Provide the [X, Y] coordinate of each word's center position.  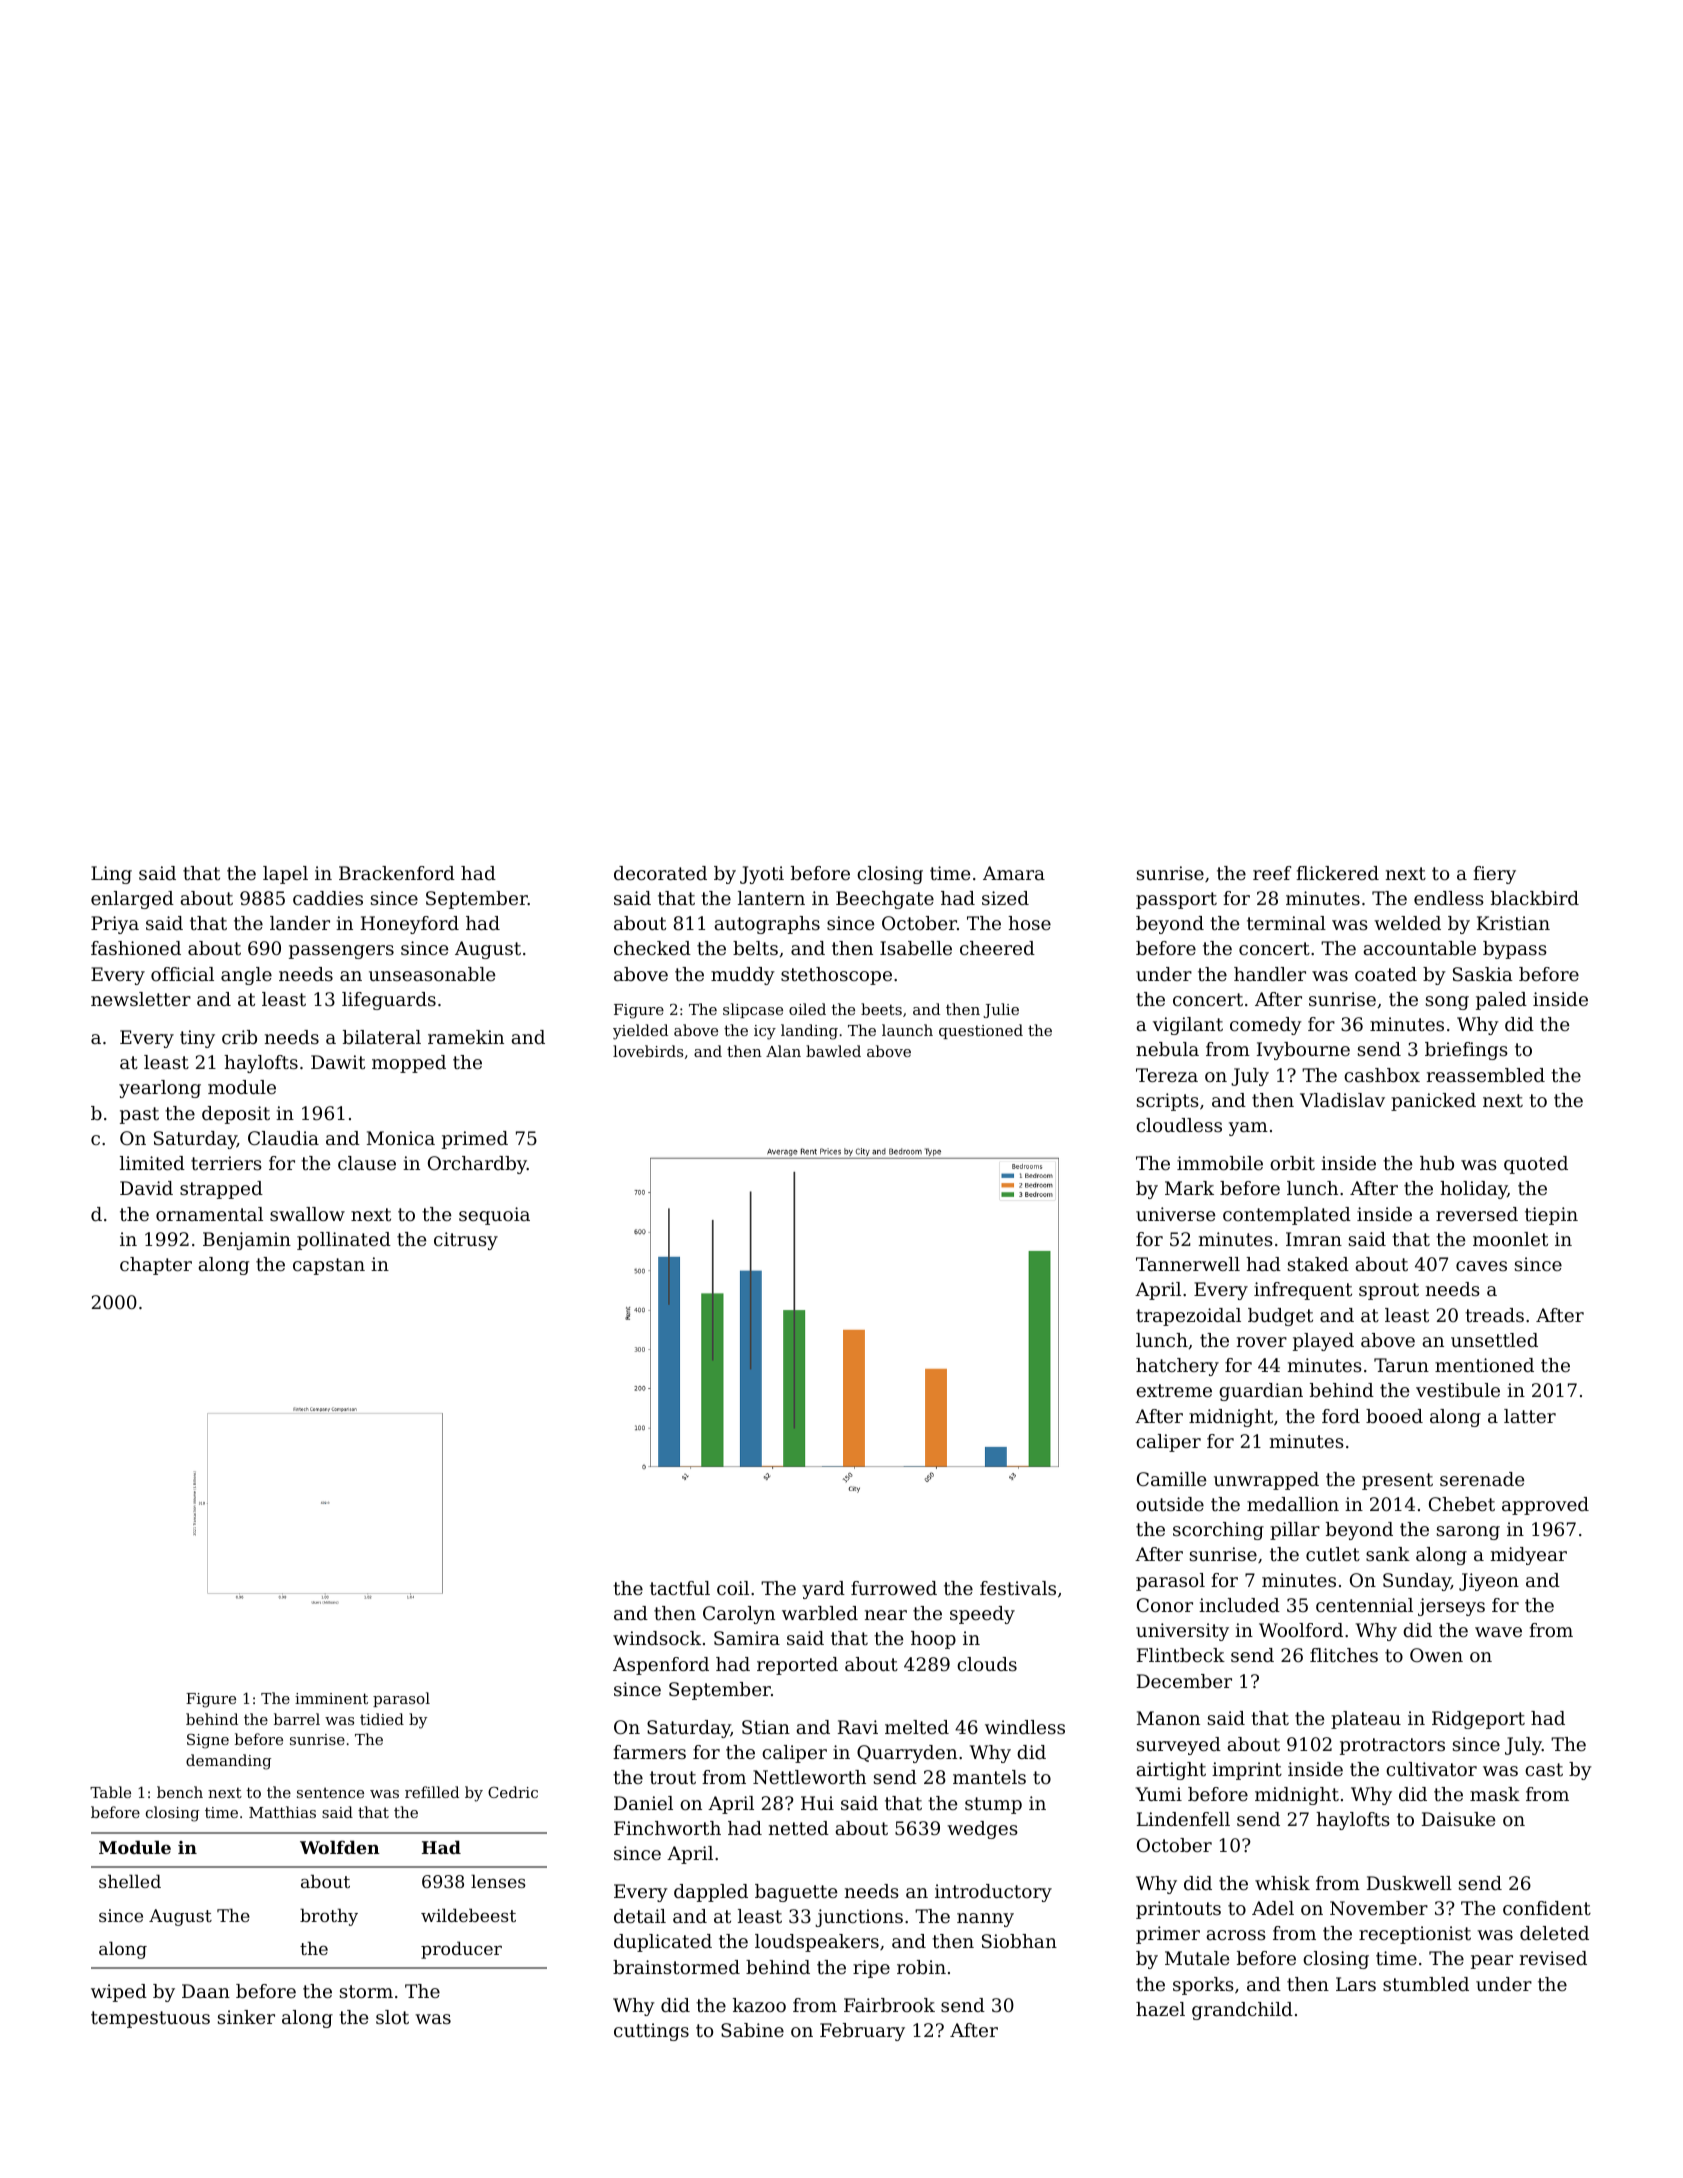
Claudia [283, 1138]
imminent [331, 1698]
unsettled [1494, 1340]
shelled [130, 1881]
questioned [981, 1031]
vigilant [1188, 1026]
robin [921, 1967]
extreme [1174, 1390]
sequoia [494, 1216]
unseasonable [432, 974]
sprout [1389, 1291]
